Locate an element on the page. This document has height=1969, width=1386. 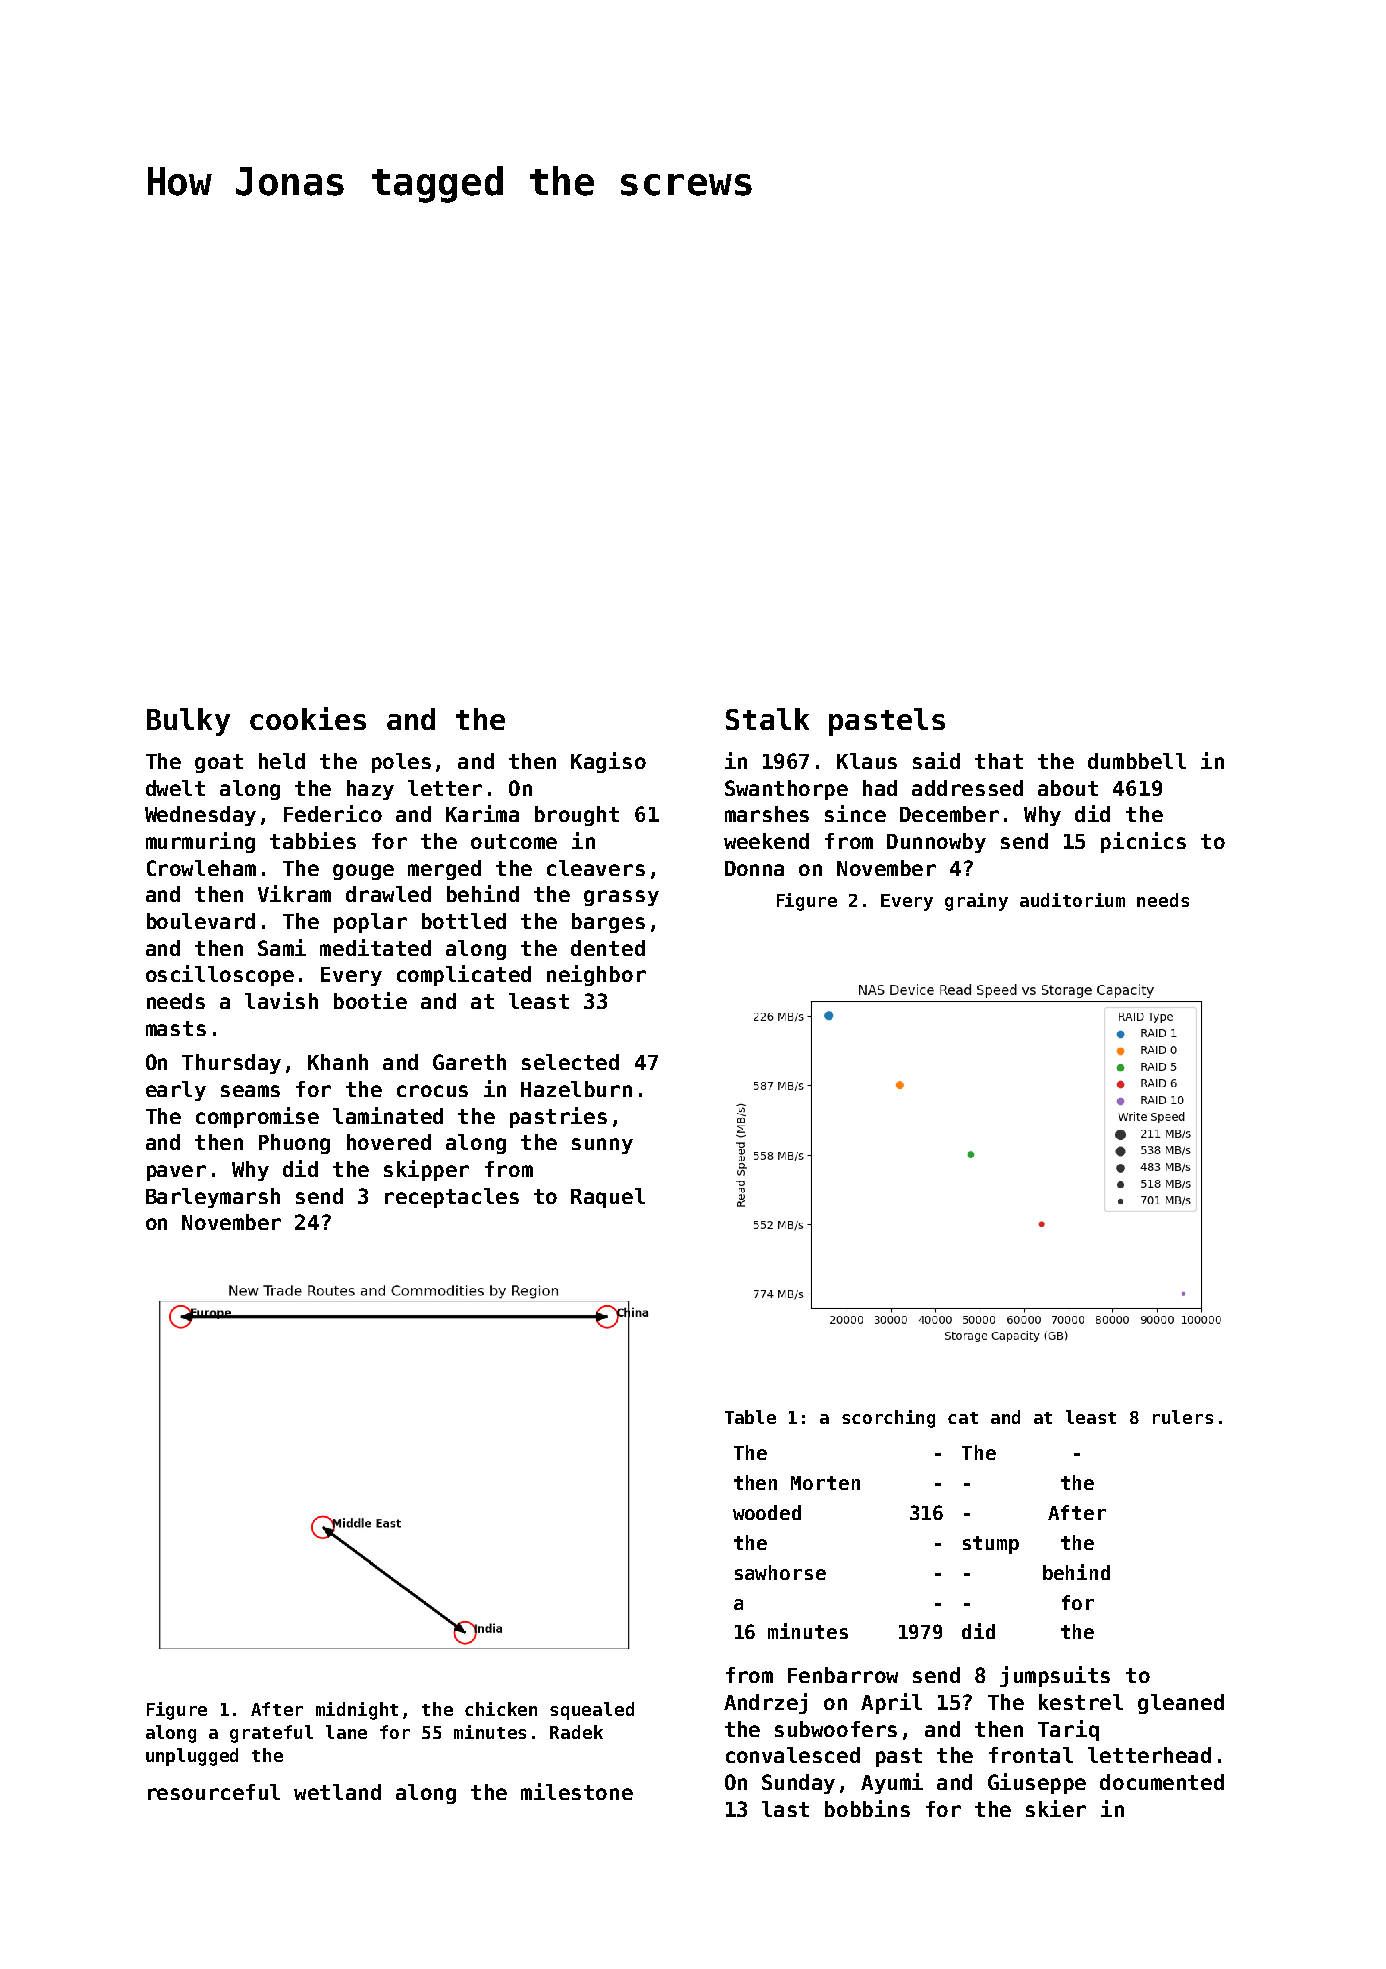
convalesced is located at coordinates (793, 1755).
